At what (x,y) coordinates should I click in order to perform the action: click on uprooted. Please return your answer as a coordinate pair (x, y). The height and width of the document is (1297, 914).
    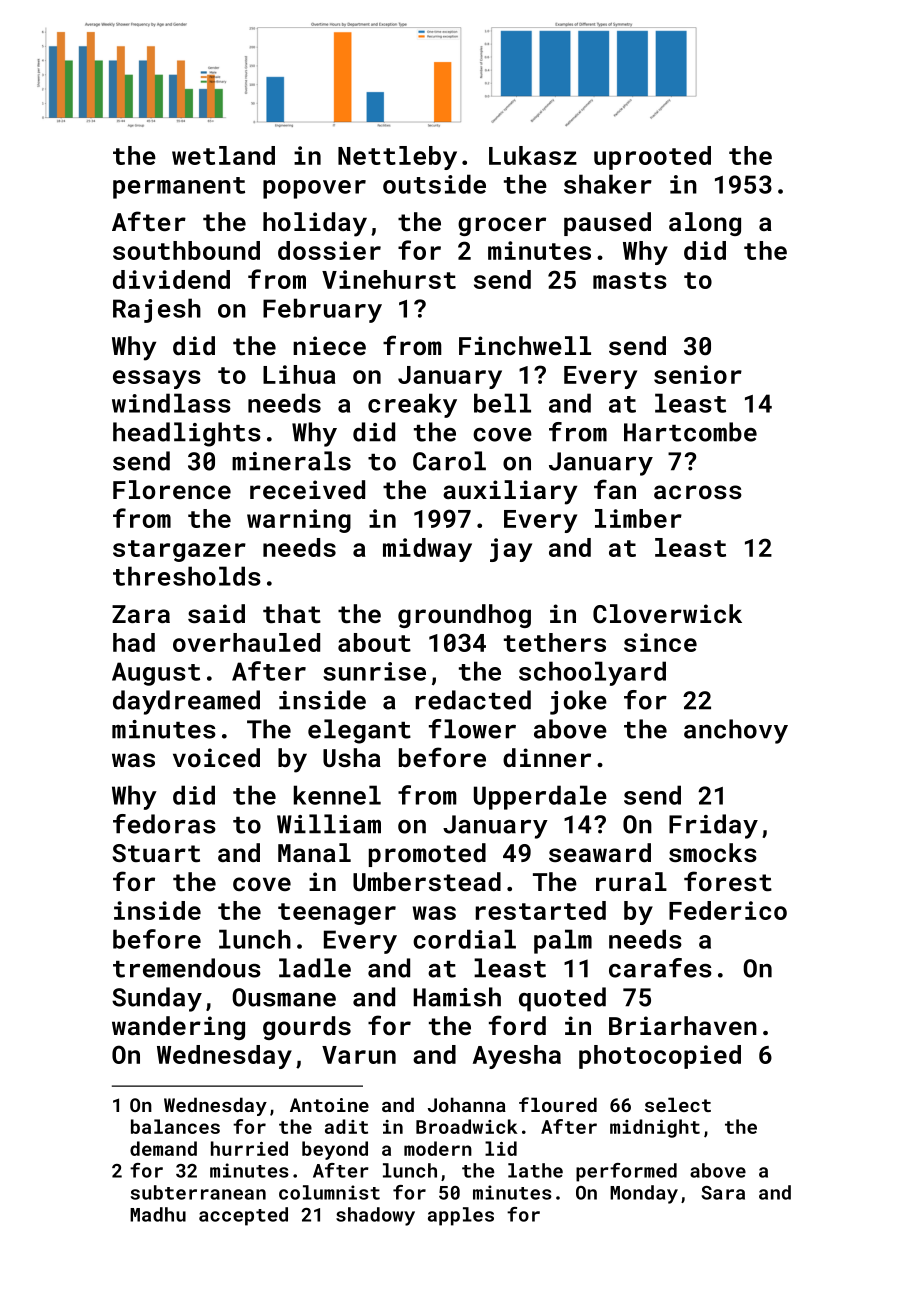
    Looking at the image, I should click on (652, 158).
